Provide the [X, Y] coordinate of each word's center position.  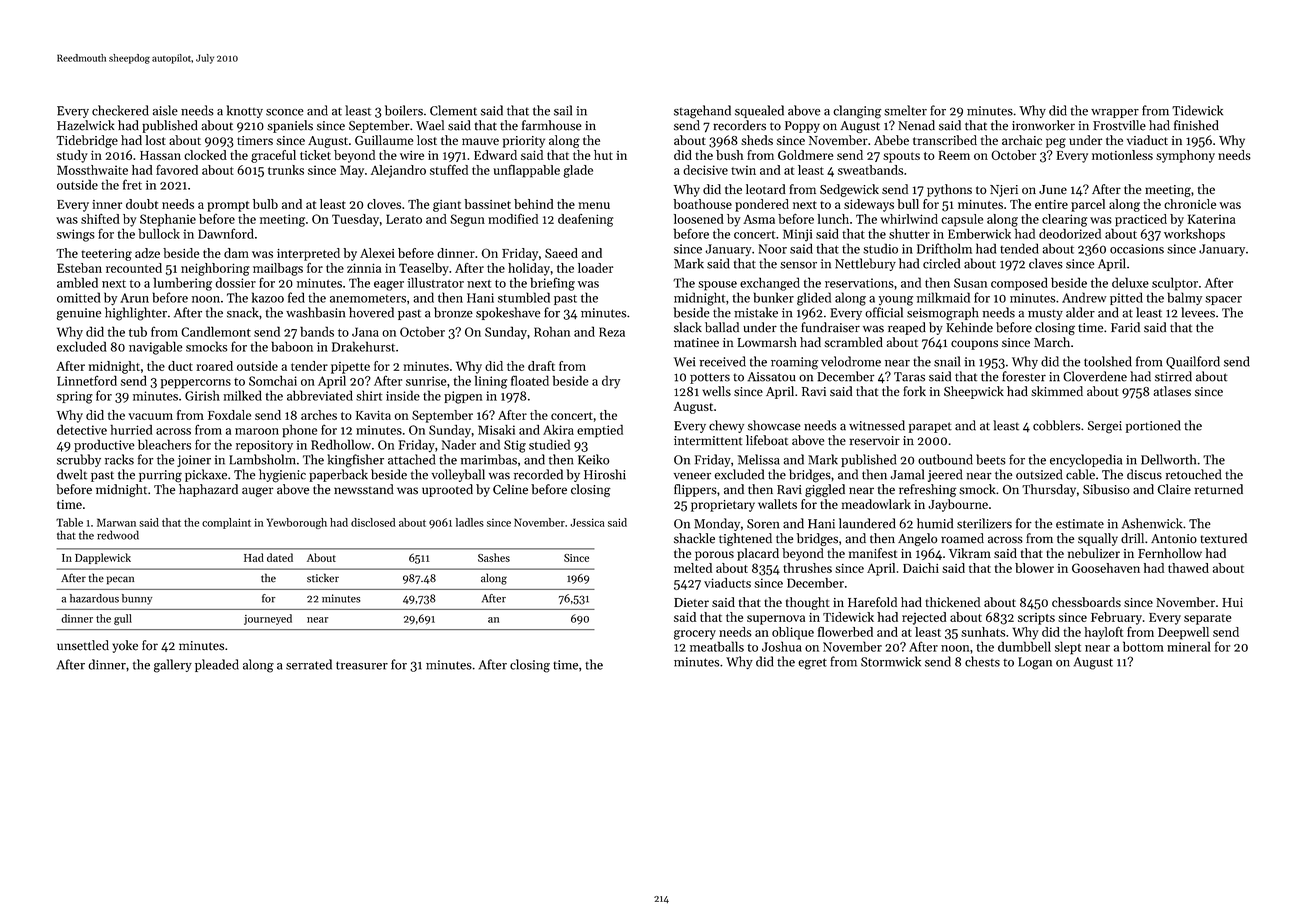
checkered [120, 110]
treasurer [362, 665]
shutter [909, 233]
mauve [480, 141]
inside [403, 395]
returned [1218, 489]
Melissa [759, 459]
